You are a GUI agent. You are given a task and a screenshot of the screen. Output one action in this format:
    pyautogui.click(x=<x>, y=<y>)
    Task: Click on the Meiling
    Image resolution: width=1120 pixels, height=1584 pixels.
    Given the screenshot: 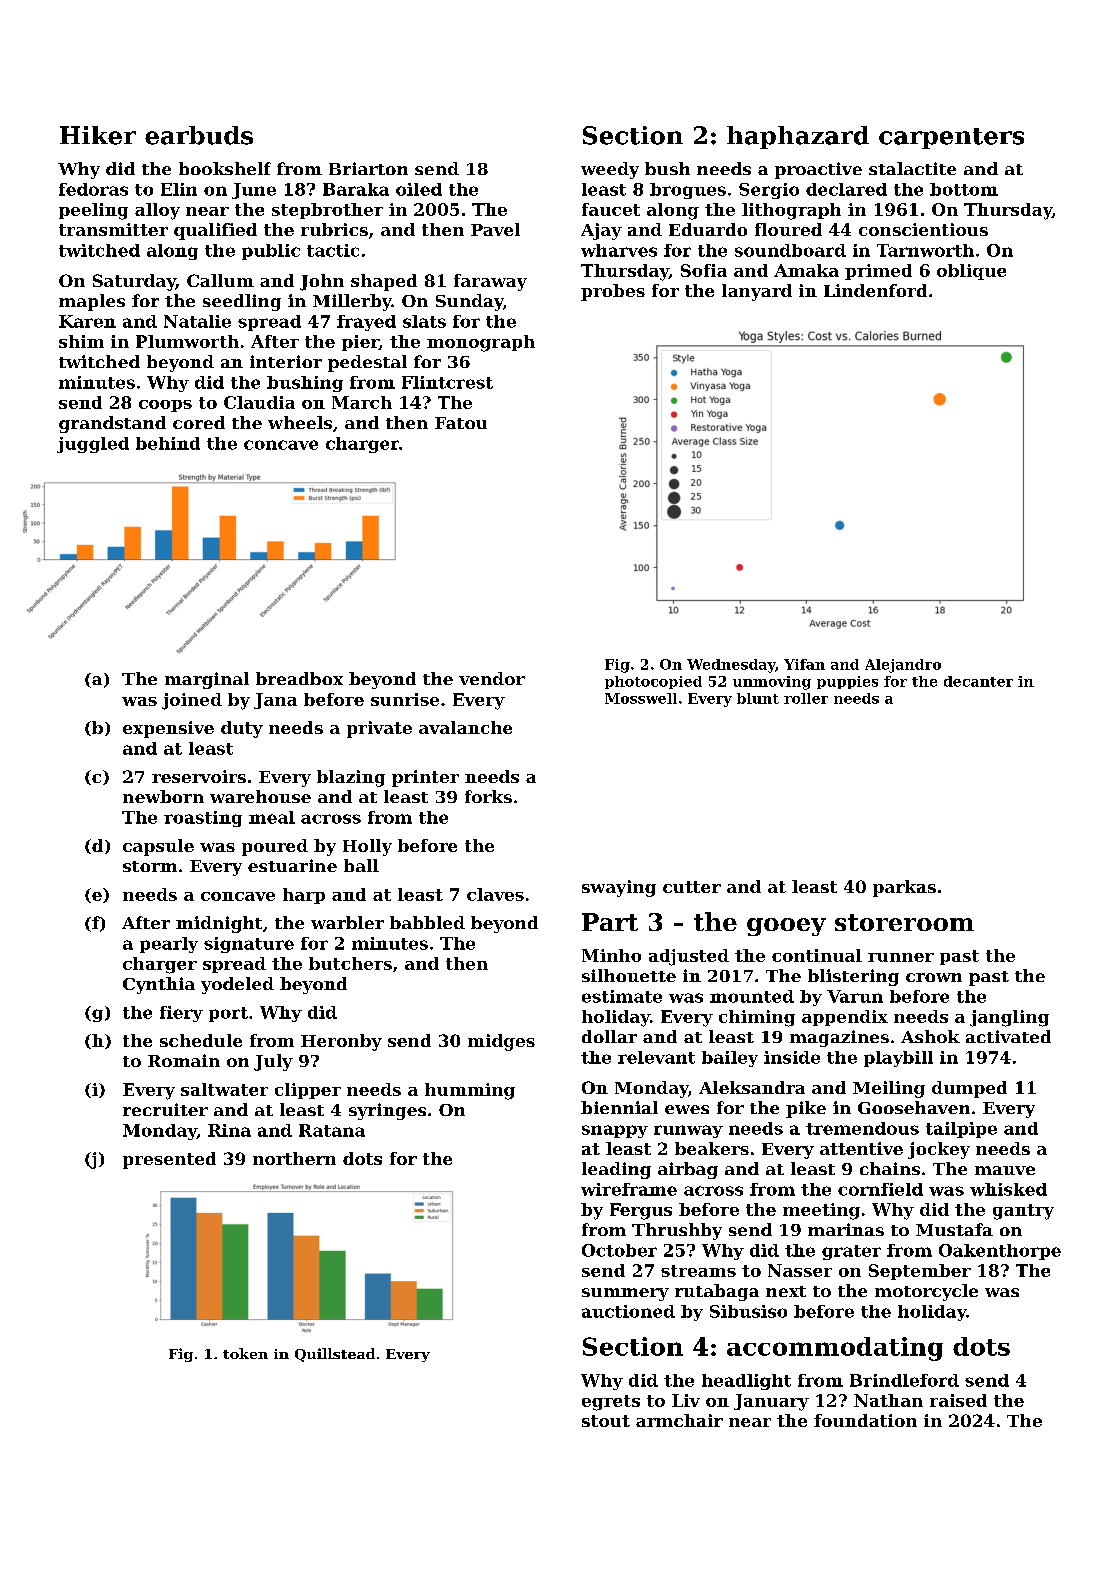 What is the action you would take?
    pyautogui.click(x=889, y=1089)
